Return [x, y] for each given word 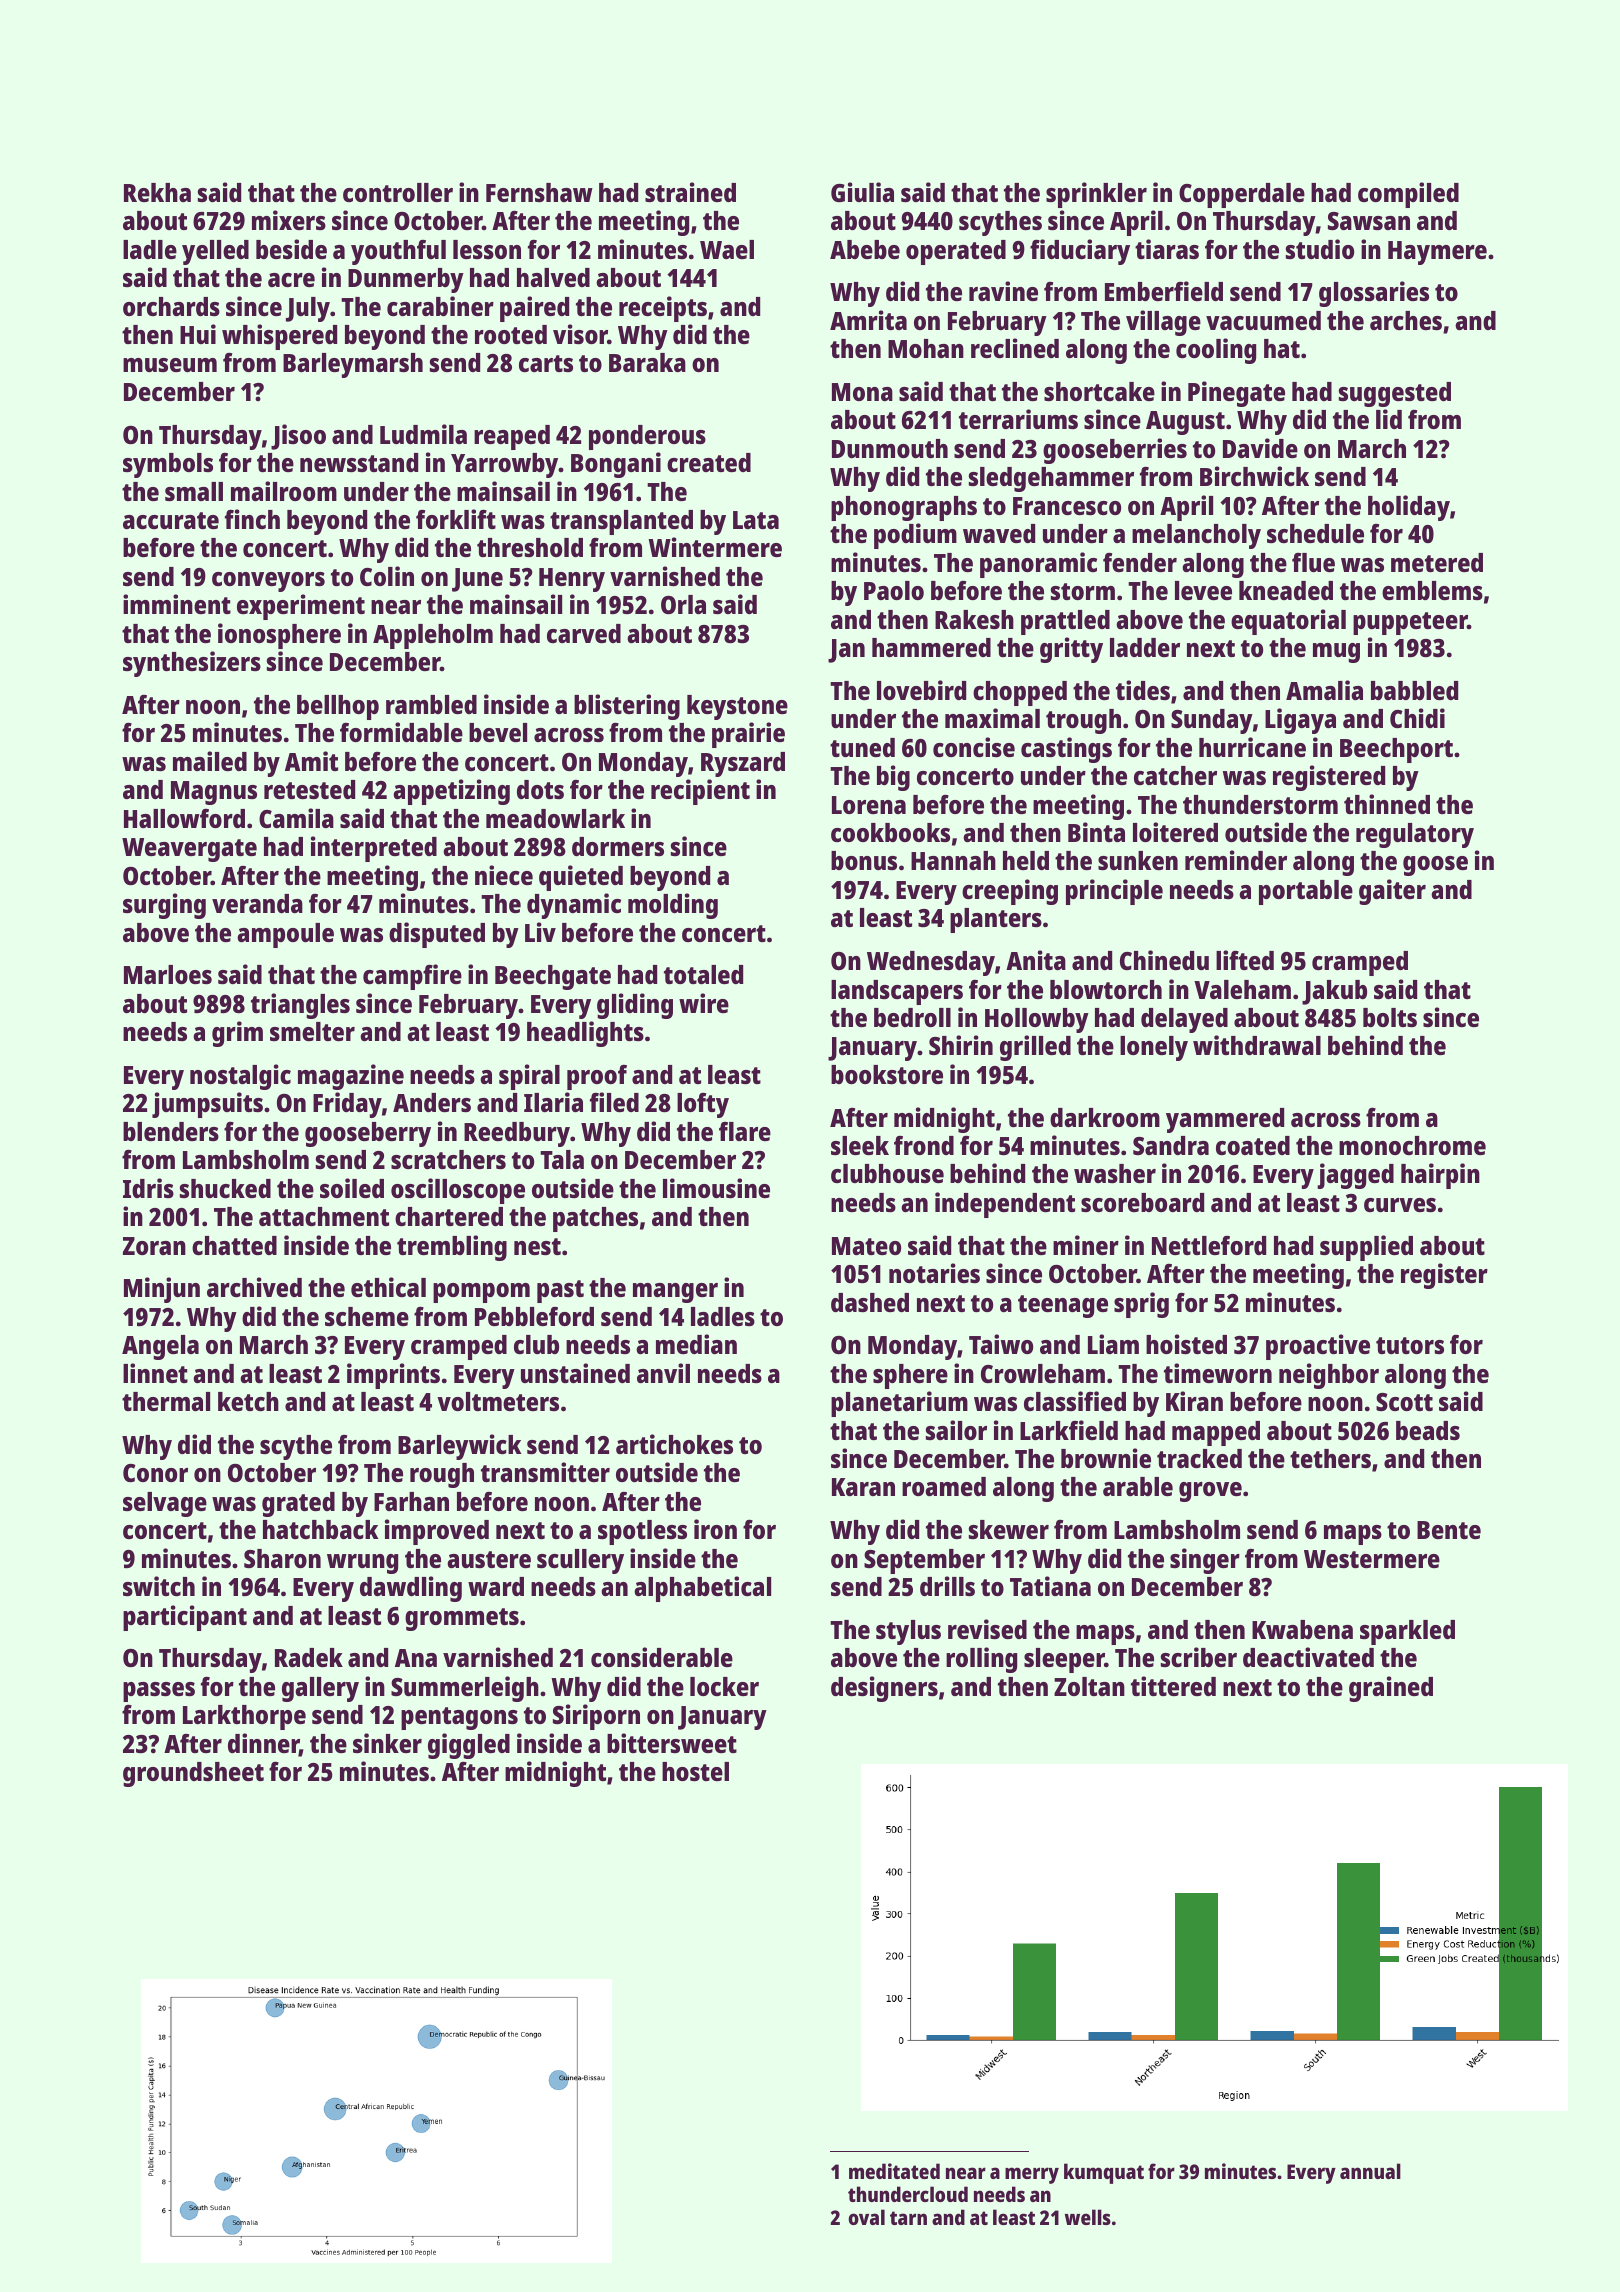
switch [159, 1586]
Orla [683, 604]
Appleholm [433, 636]
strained [690, 192]
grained [1391, 1689]
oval [866, 2217]
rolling [981, 1660]
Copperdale [1242, 195]
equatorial [1288, 622]
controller [398, 192]
